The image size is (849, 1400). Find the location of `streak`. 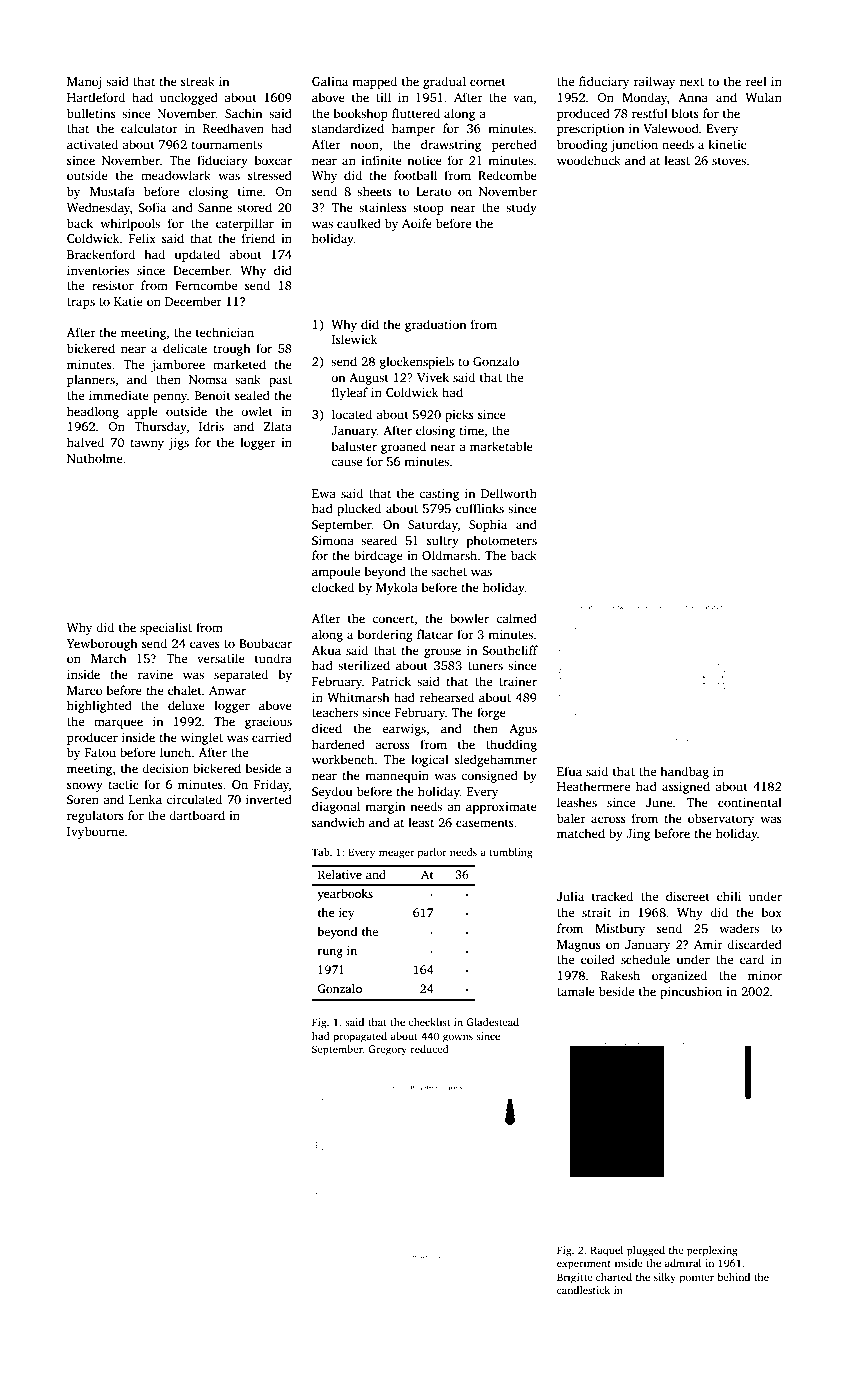

streak is located at coordinates (198, 81).
